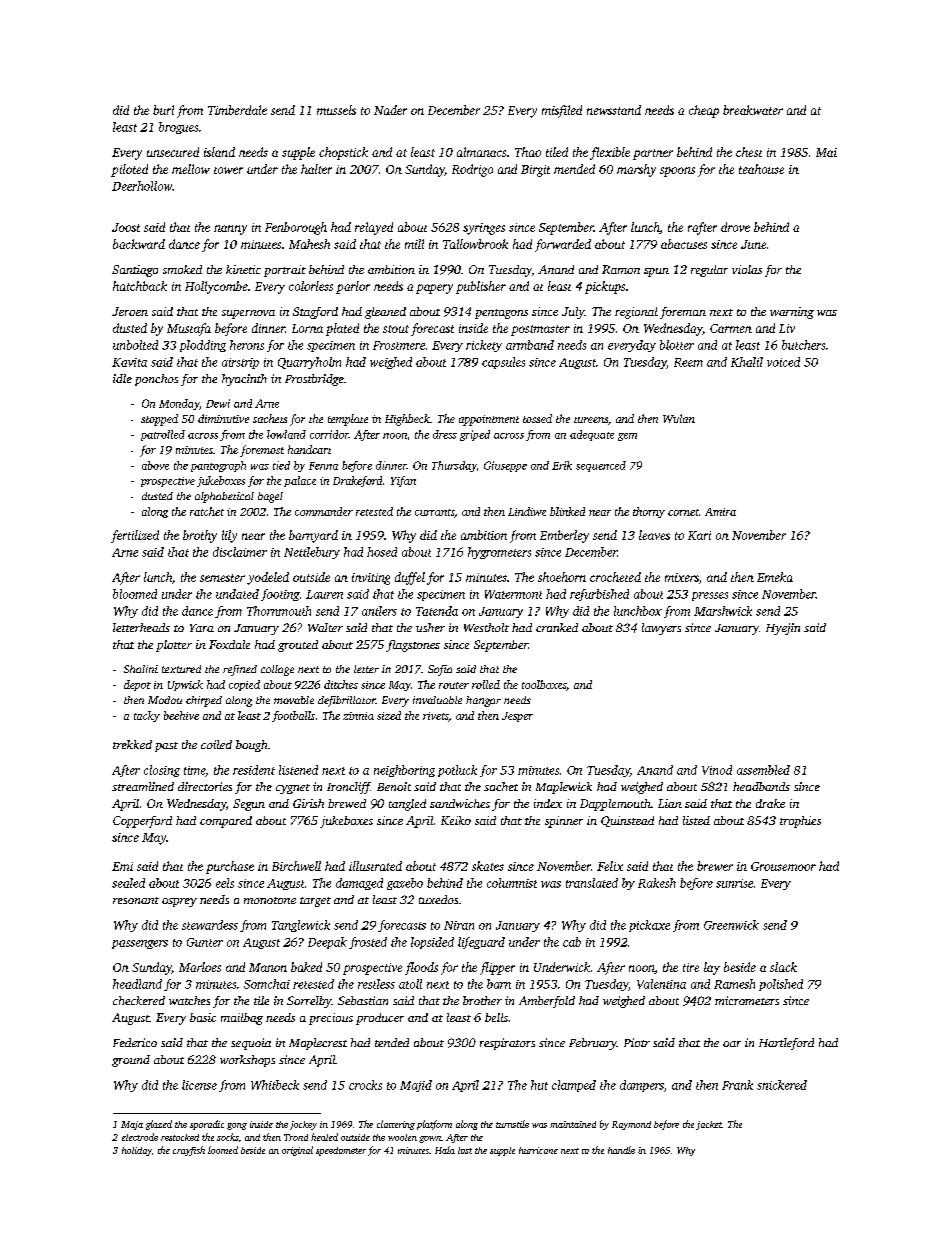  What do you see at coordinates (142, 186) in the screenshot?
I see `Deerhollow` at bounding box center [142, 186].
